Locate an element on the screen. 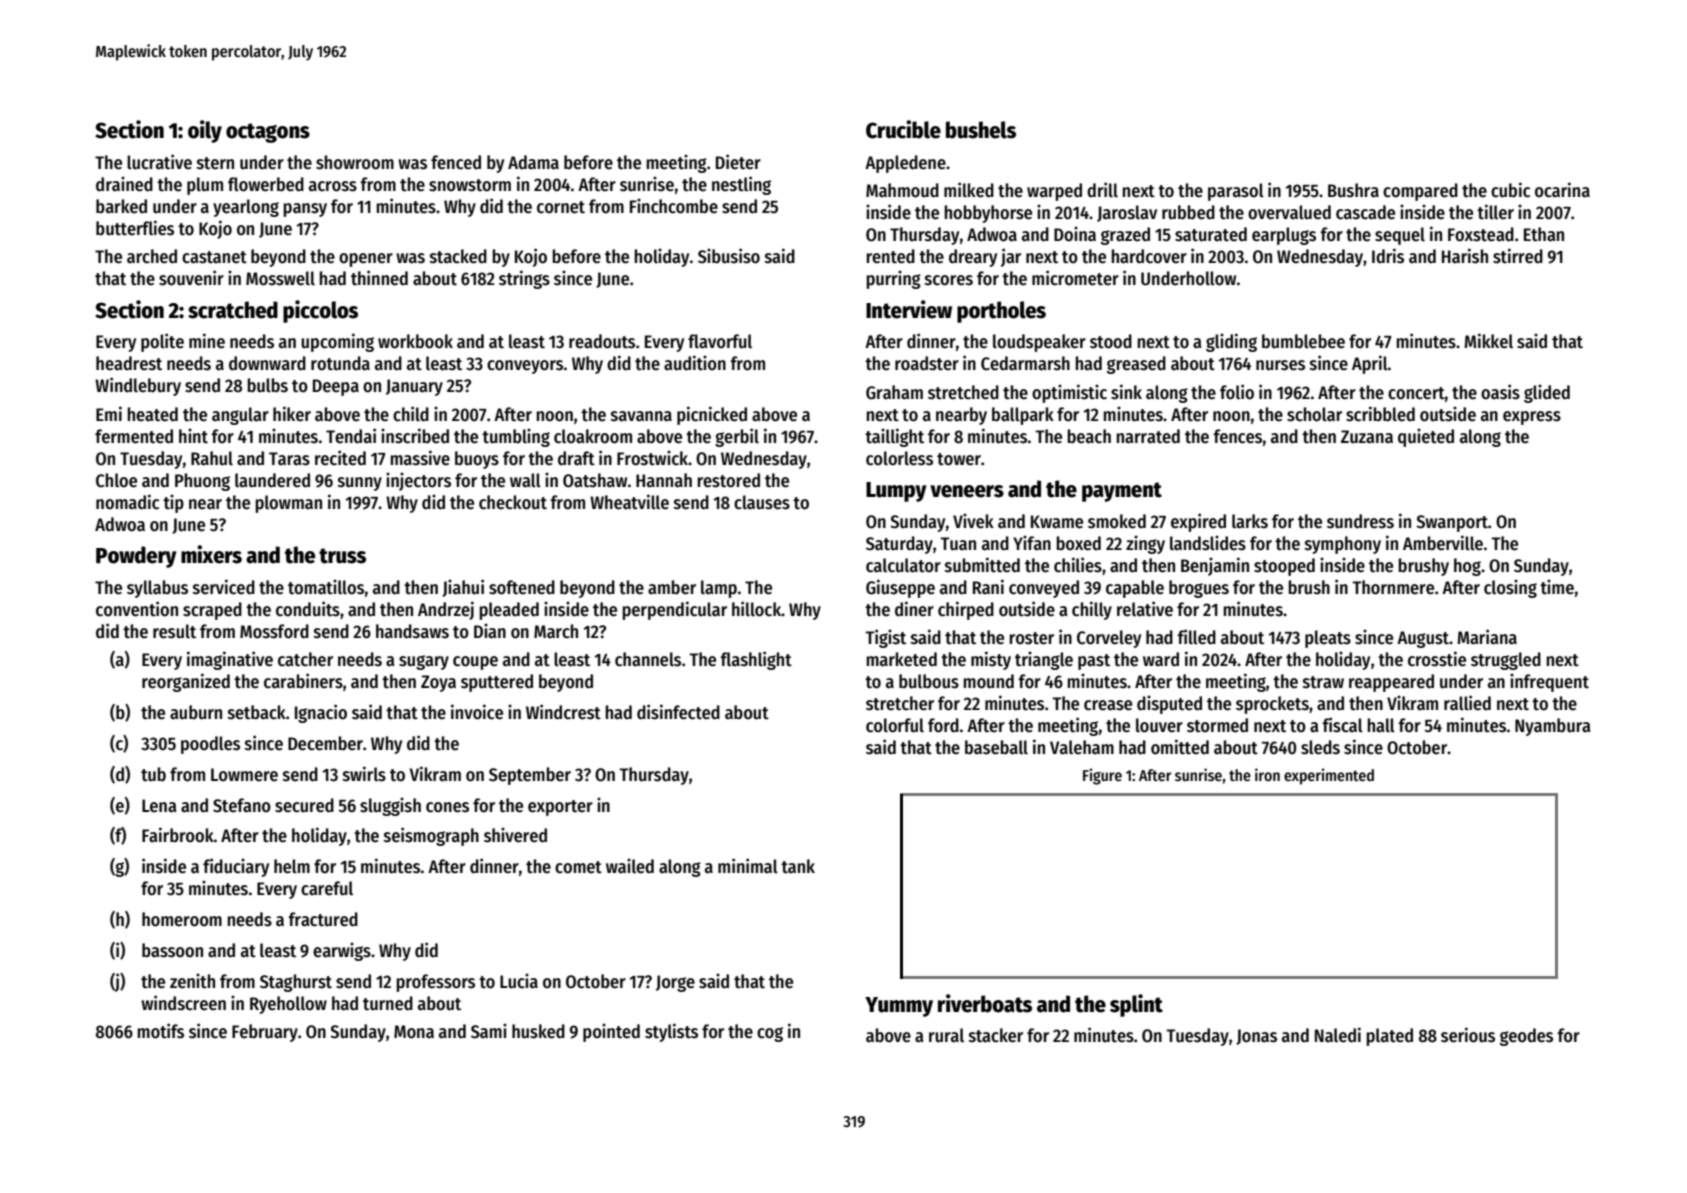 The image size is (1687, 1193). Swanport is located at coordinates (1452, 523).
